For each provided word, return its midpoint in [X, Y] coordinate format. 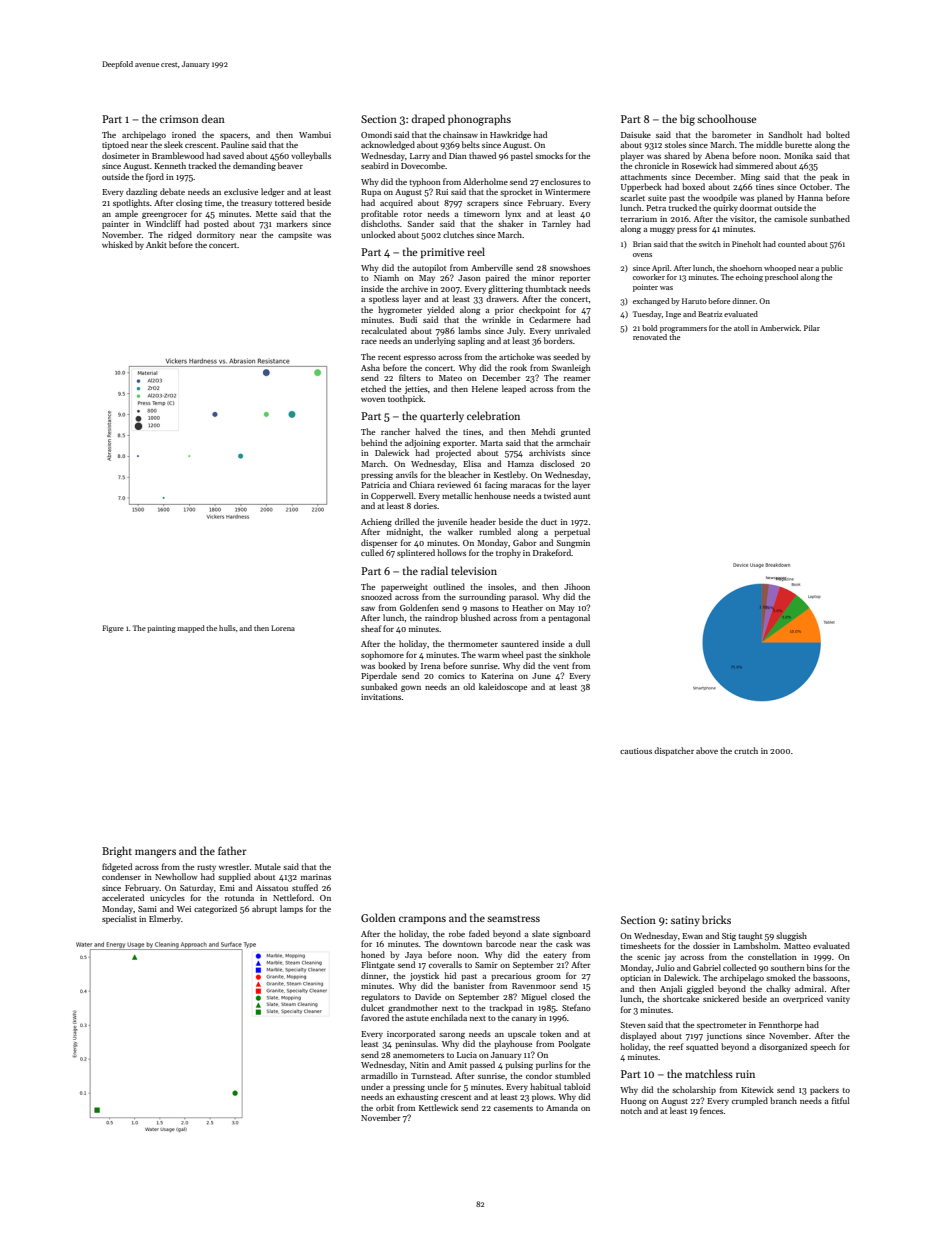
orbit [385, 1107]
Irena [430, 666]
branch [783, 1100]
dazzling [142, 192]
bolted [838, 134]
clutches [458, 234]
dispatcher [674, 751]
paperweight [404, 587]
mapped [191, 629]
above [707, 750]
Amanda [562, 1107]
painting [161, 629]
